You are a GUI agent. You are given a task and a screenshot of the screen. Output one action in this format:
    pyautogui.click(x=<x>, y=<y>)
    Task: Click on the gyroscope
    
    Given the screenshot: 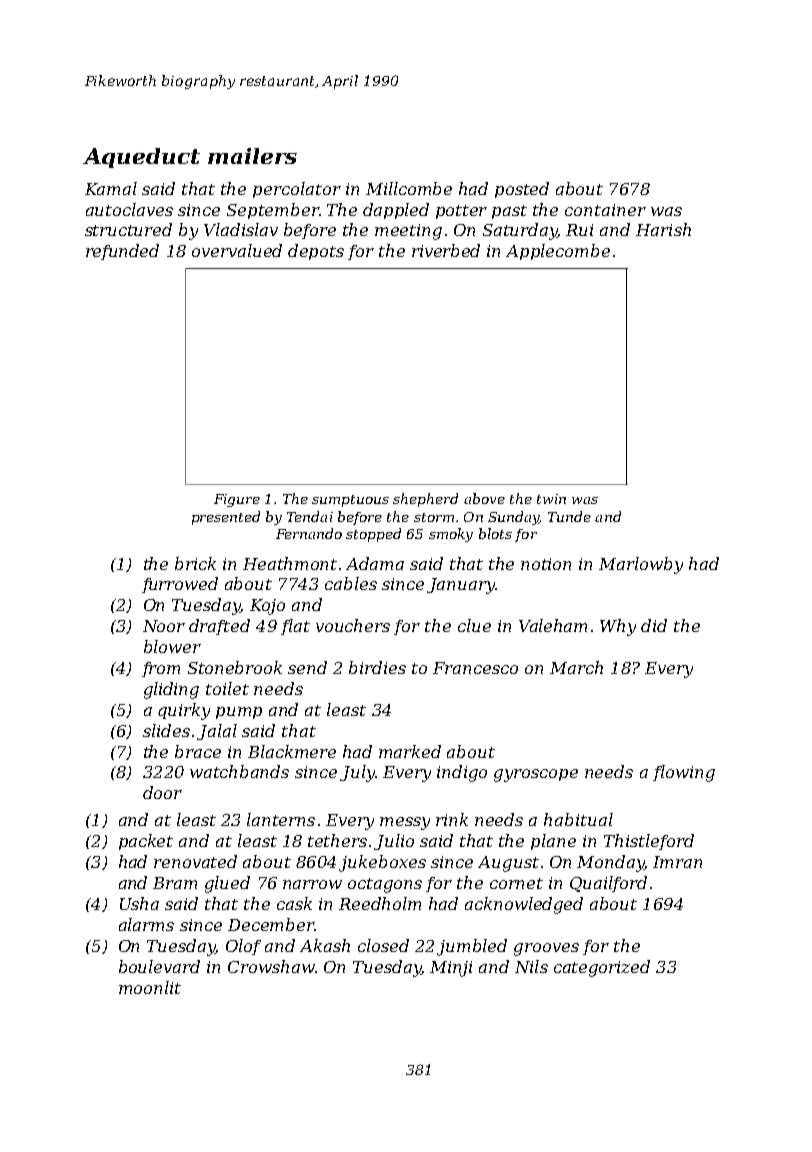 What is the action you would take?
    pyautogui.click(x=536, y=775)
